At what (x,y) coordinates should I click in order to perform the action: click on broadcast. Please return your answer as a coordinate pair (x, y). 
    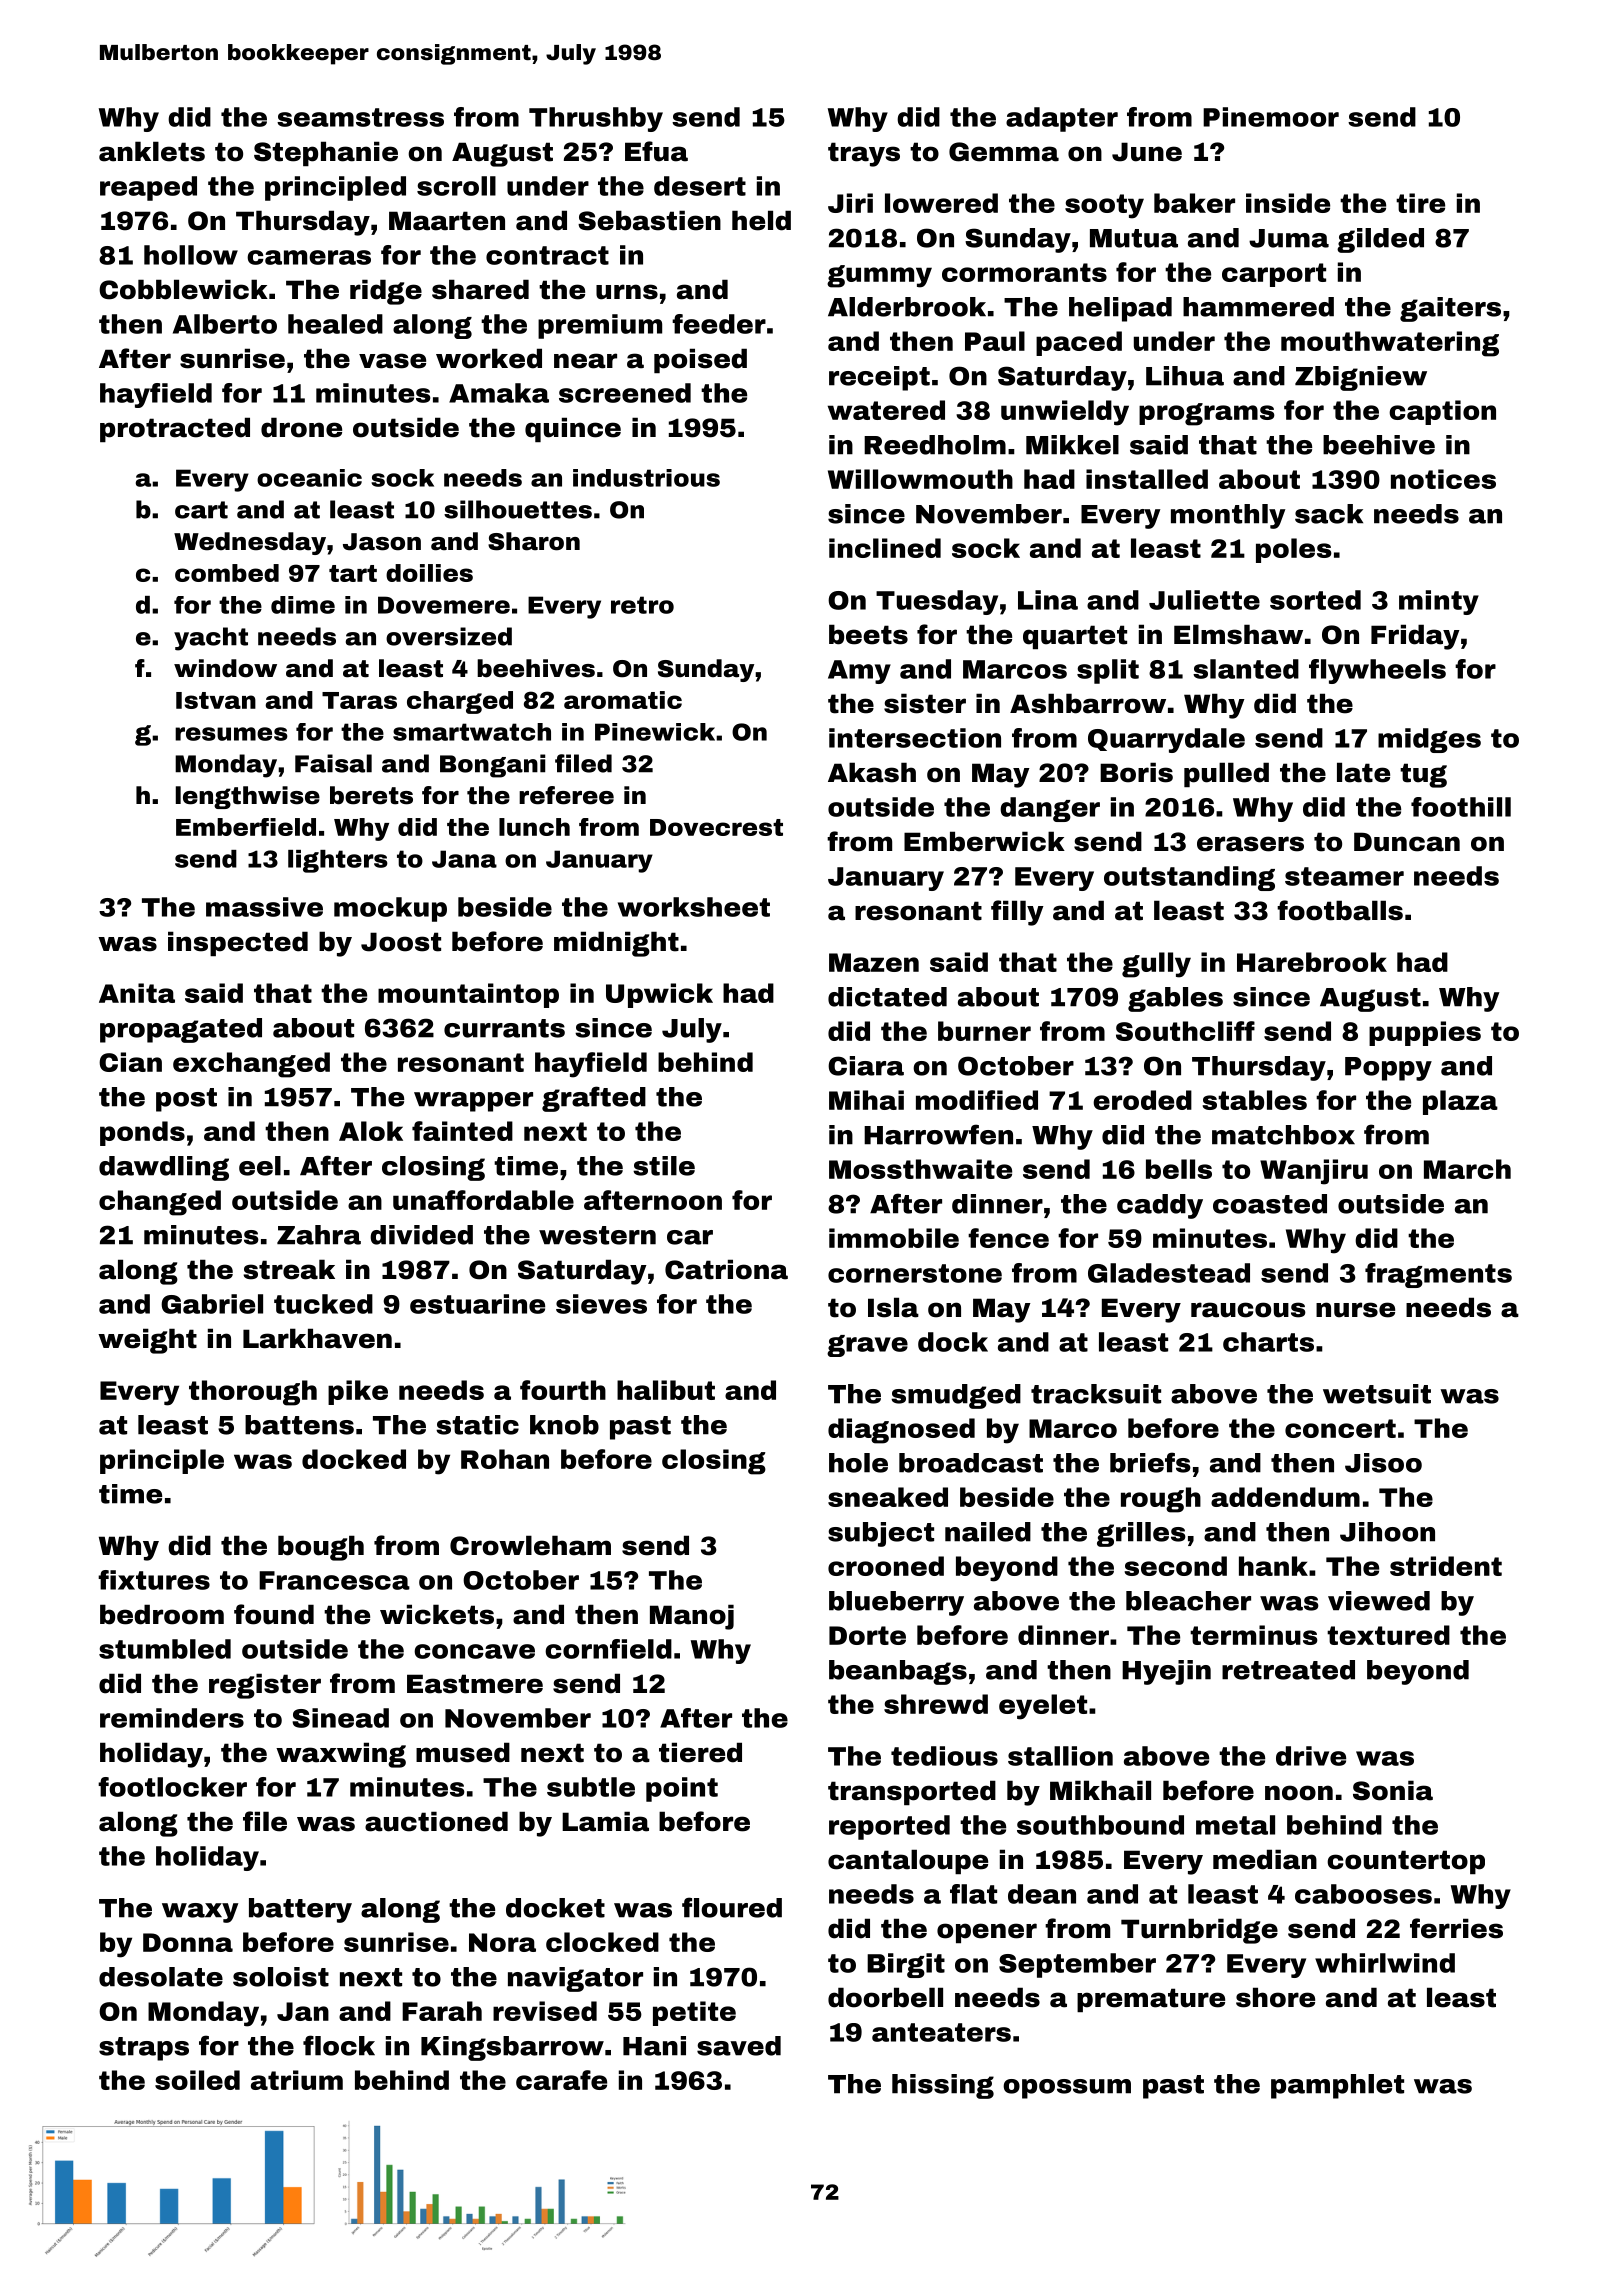
    Looking at the image, I should click on (971, 1463).
